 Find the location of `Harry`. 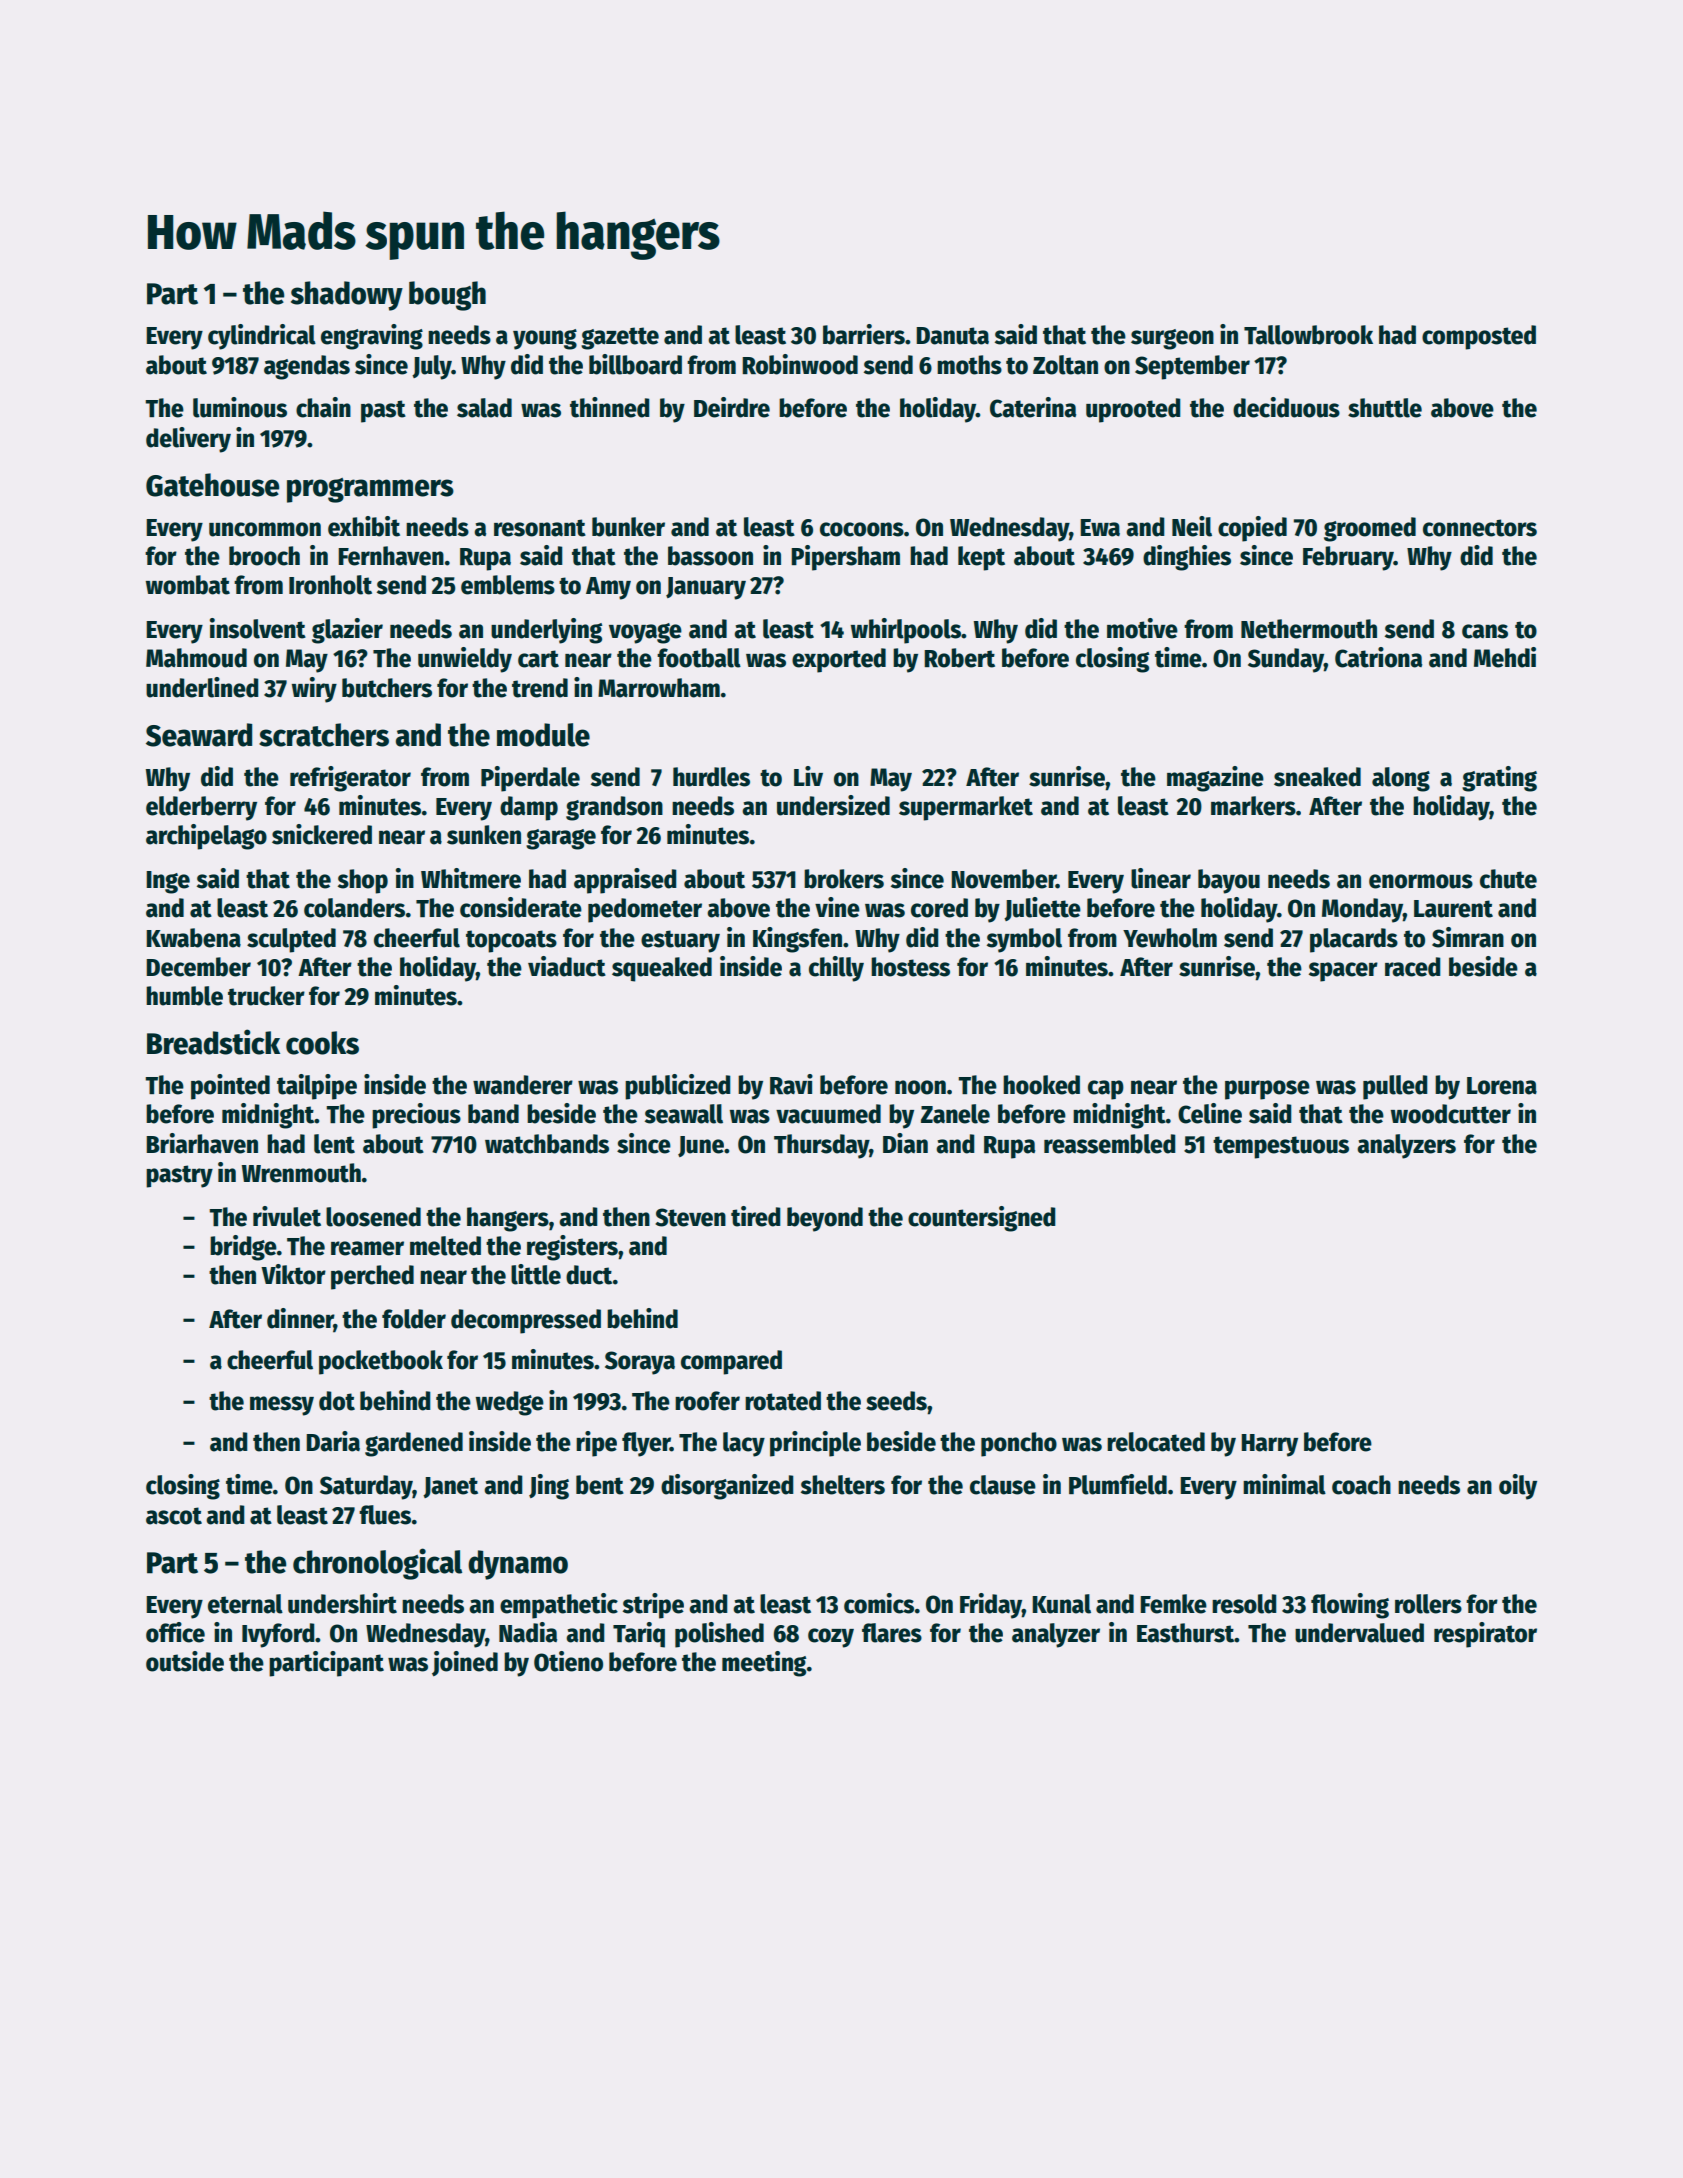

Harry is located at coordinates (1269, 1445).
